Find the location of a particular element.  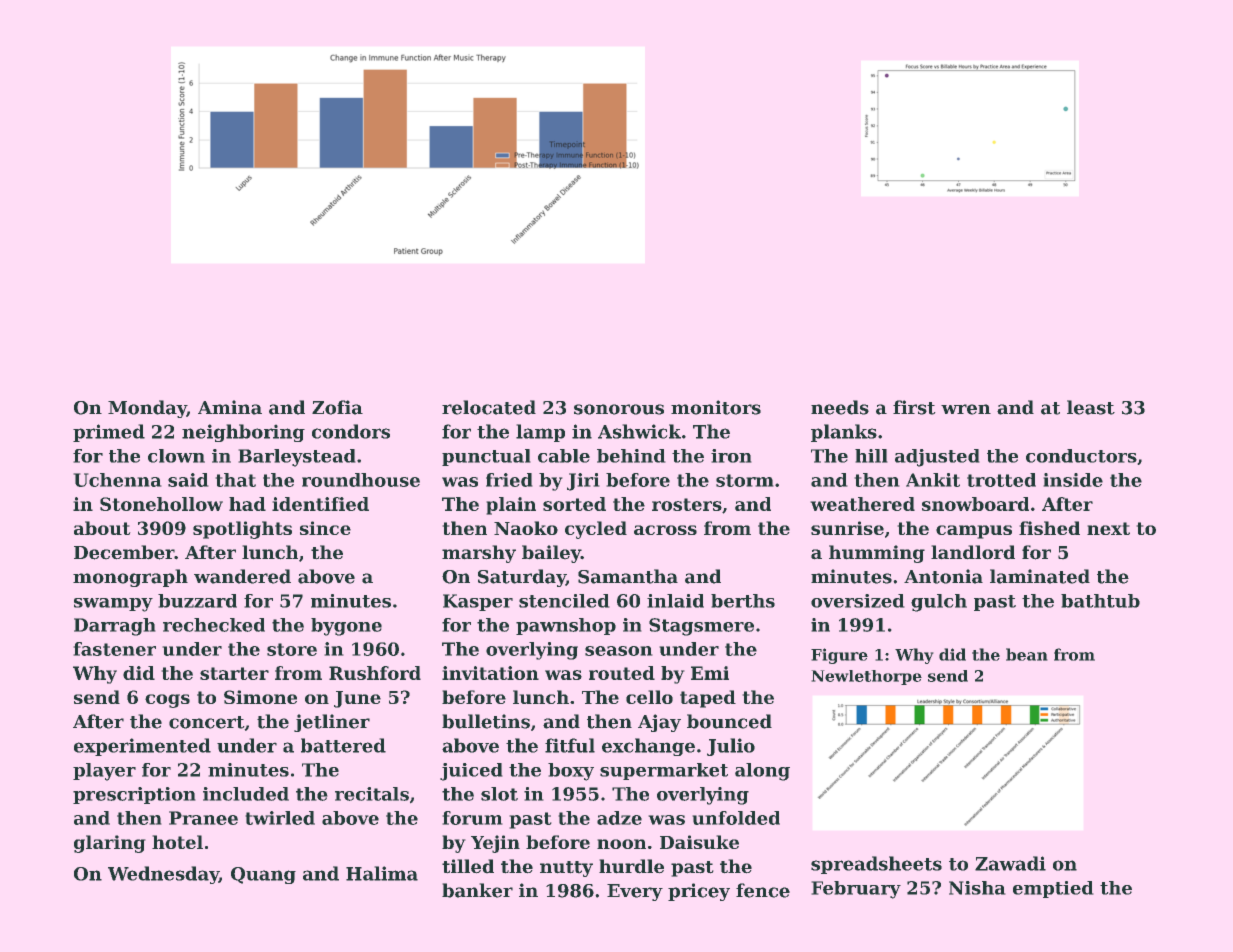

punctual is located at coordinates (486, 457).
